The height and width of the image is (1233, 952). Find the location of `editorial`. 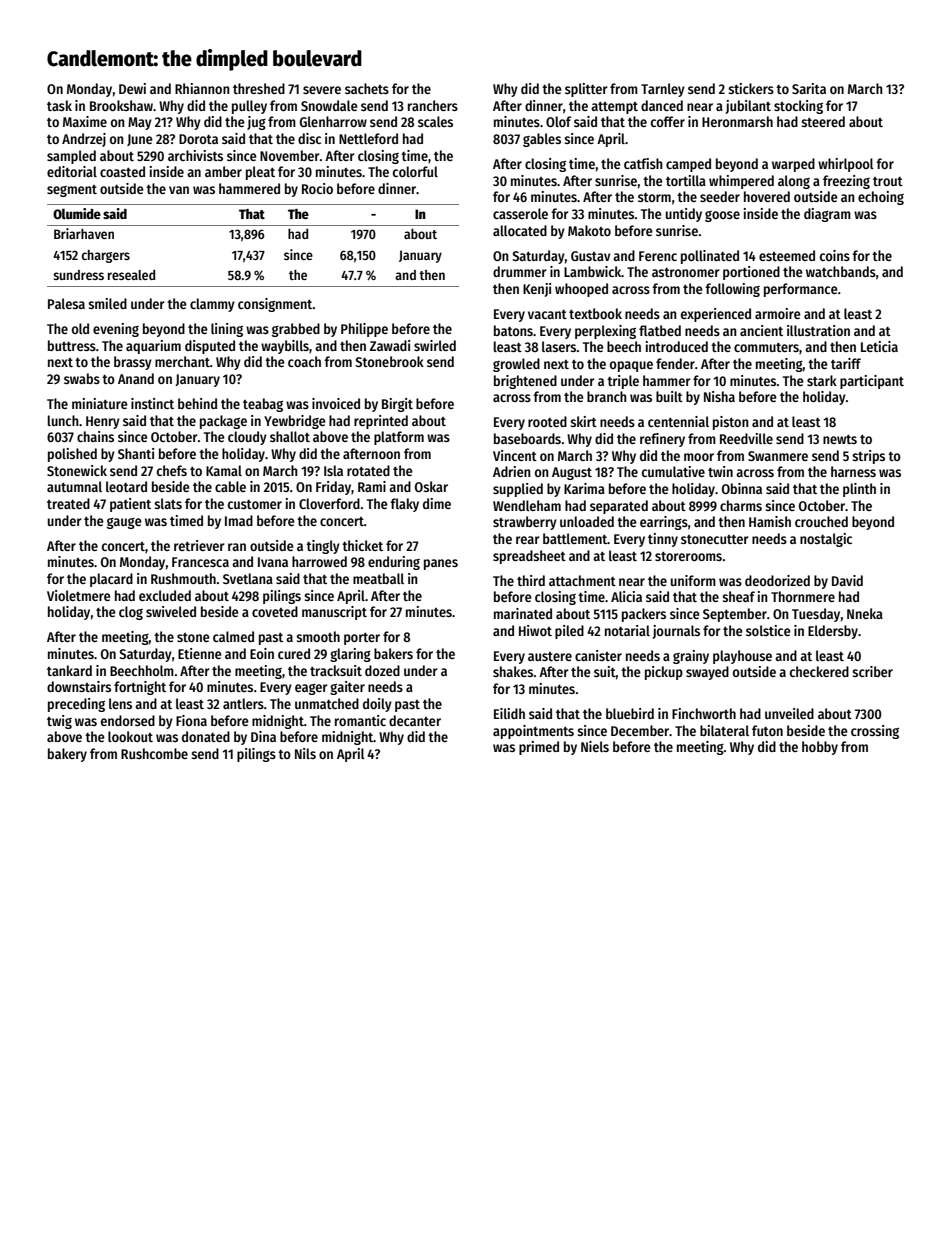

editorial is located at coordinates (72, 171).
